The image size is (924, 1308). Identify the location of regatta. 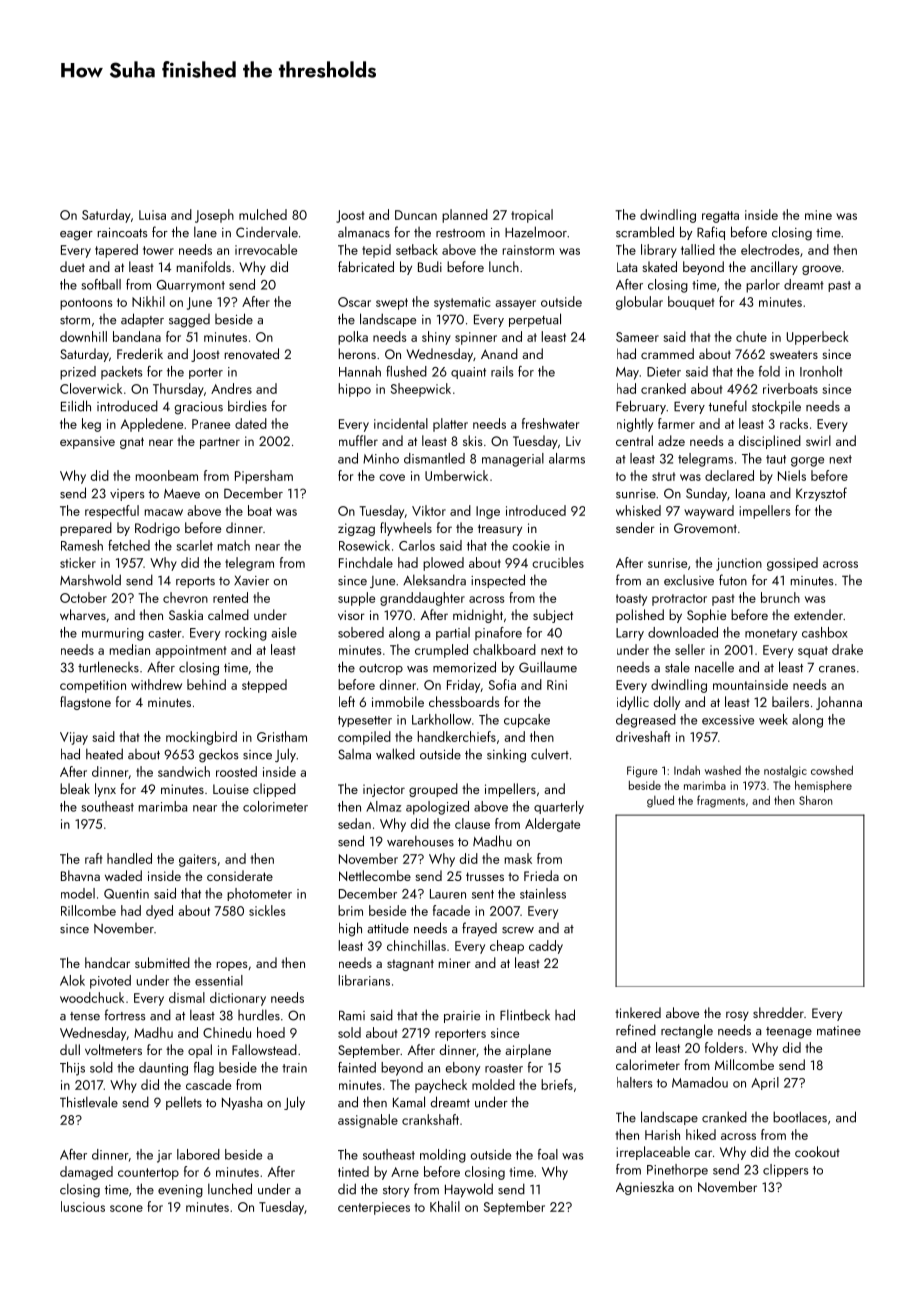
(720, 217).
